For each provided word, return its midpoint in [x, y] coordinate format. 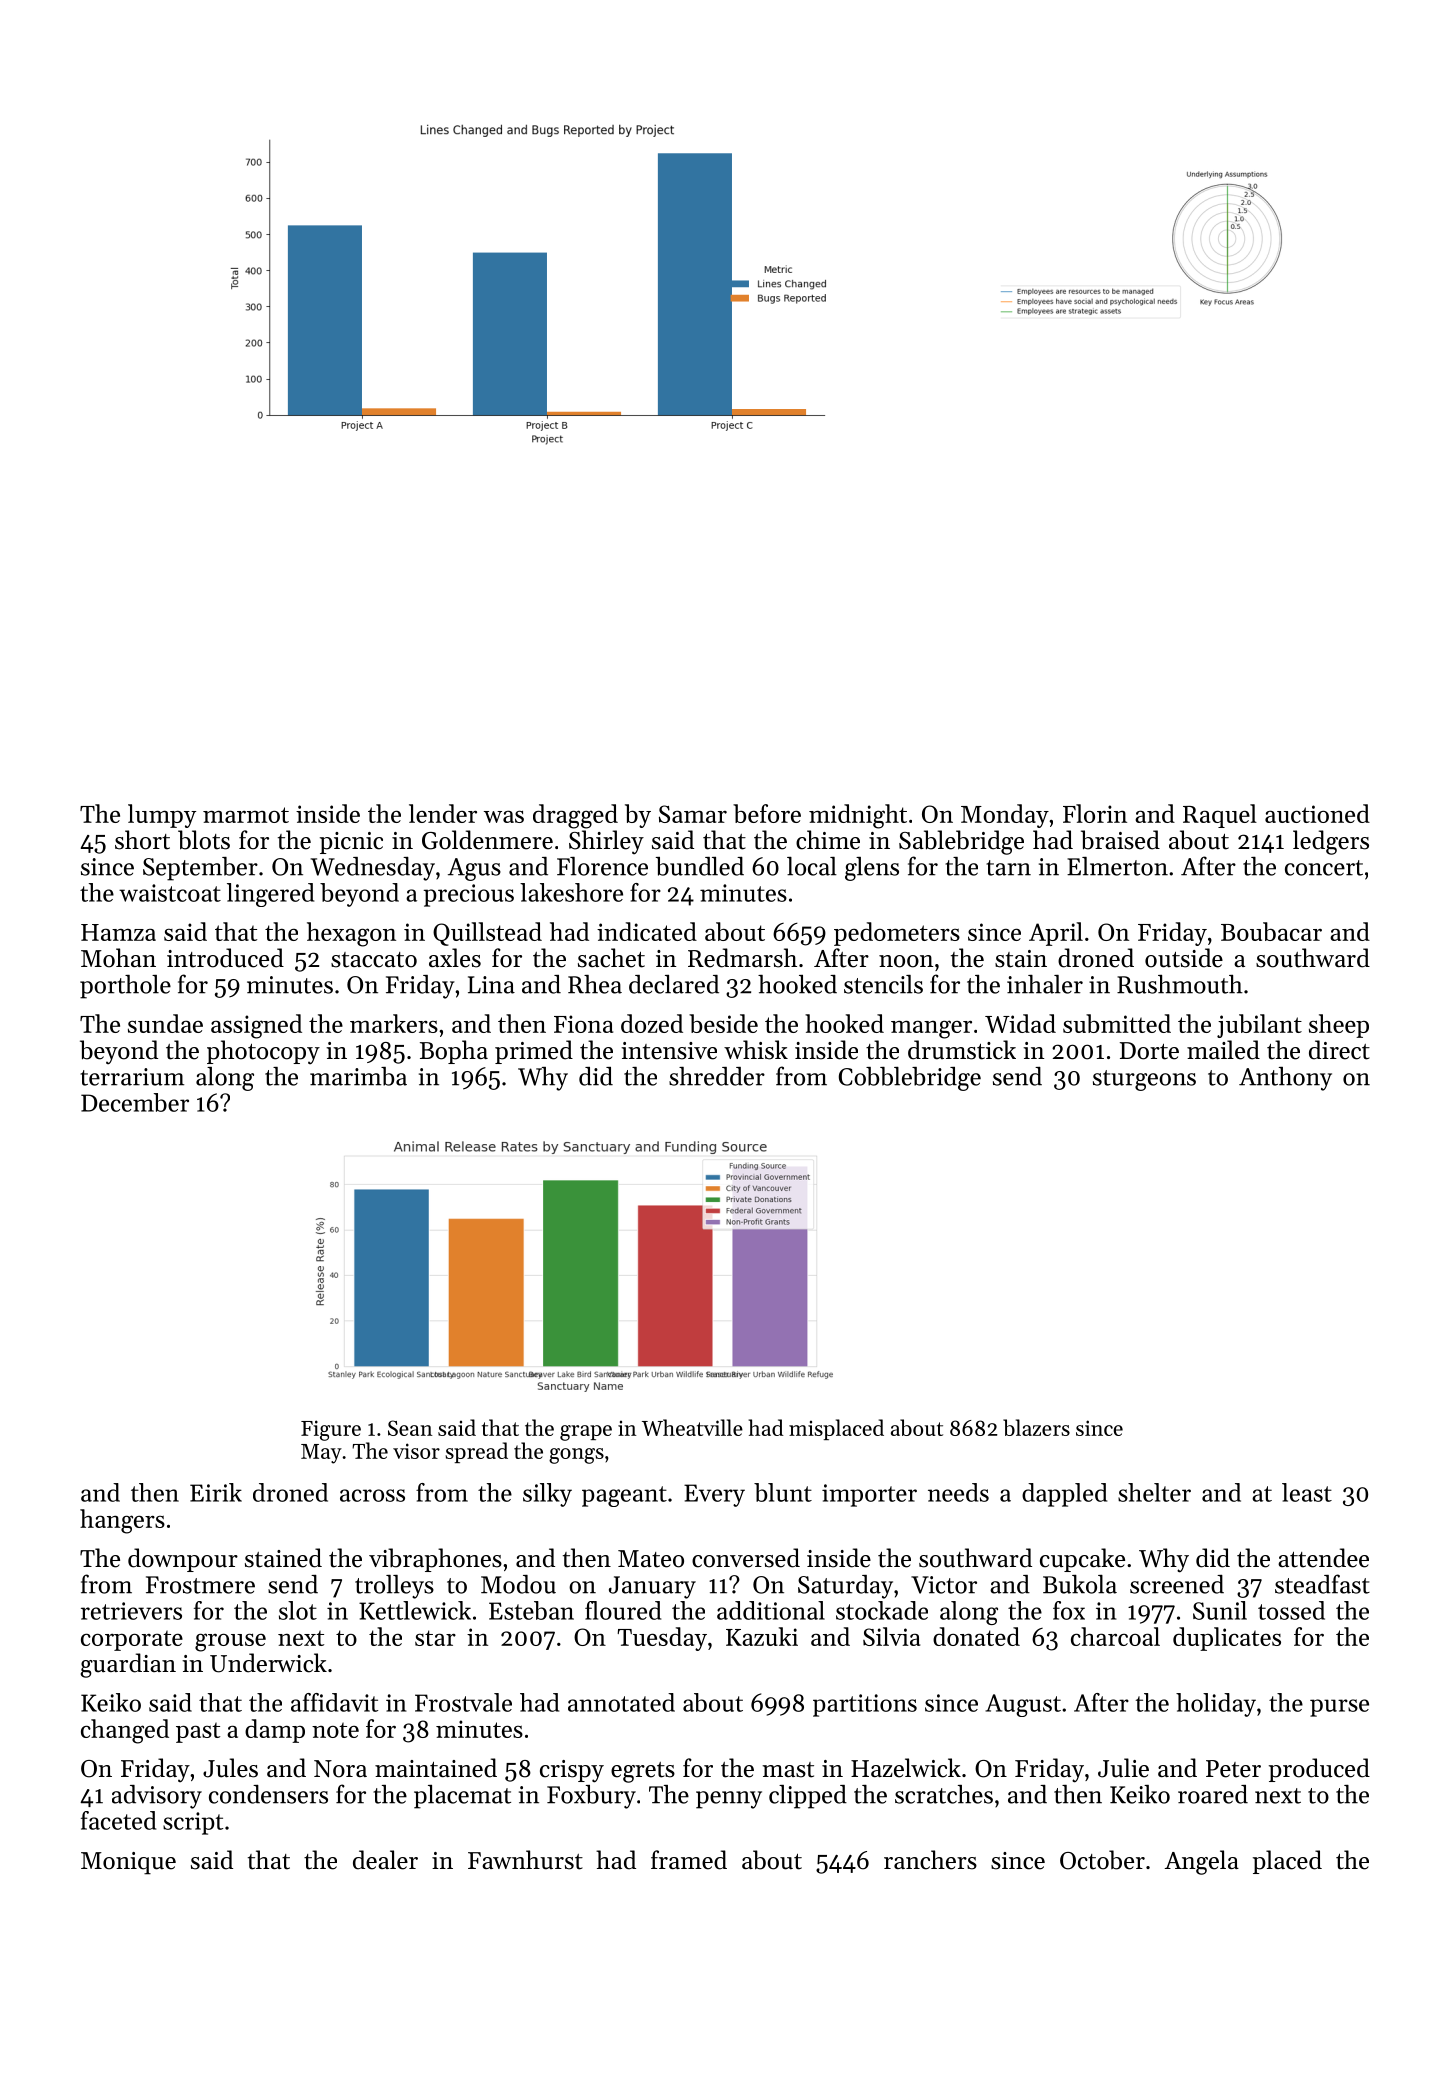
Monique [128, 1863]
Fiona [583, 1024]
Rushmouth [1180, 984]
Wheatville [692, 1427]
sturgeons [1144, 1080]
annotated [621, 1702]
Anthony [1285, 1079]
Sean [410, 1428]
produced [1319, 1770]
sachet [611, 958]
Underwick [268, 1663]
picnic [351, 843]
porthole [125, 987]
